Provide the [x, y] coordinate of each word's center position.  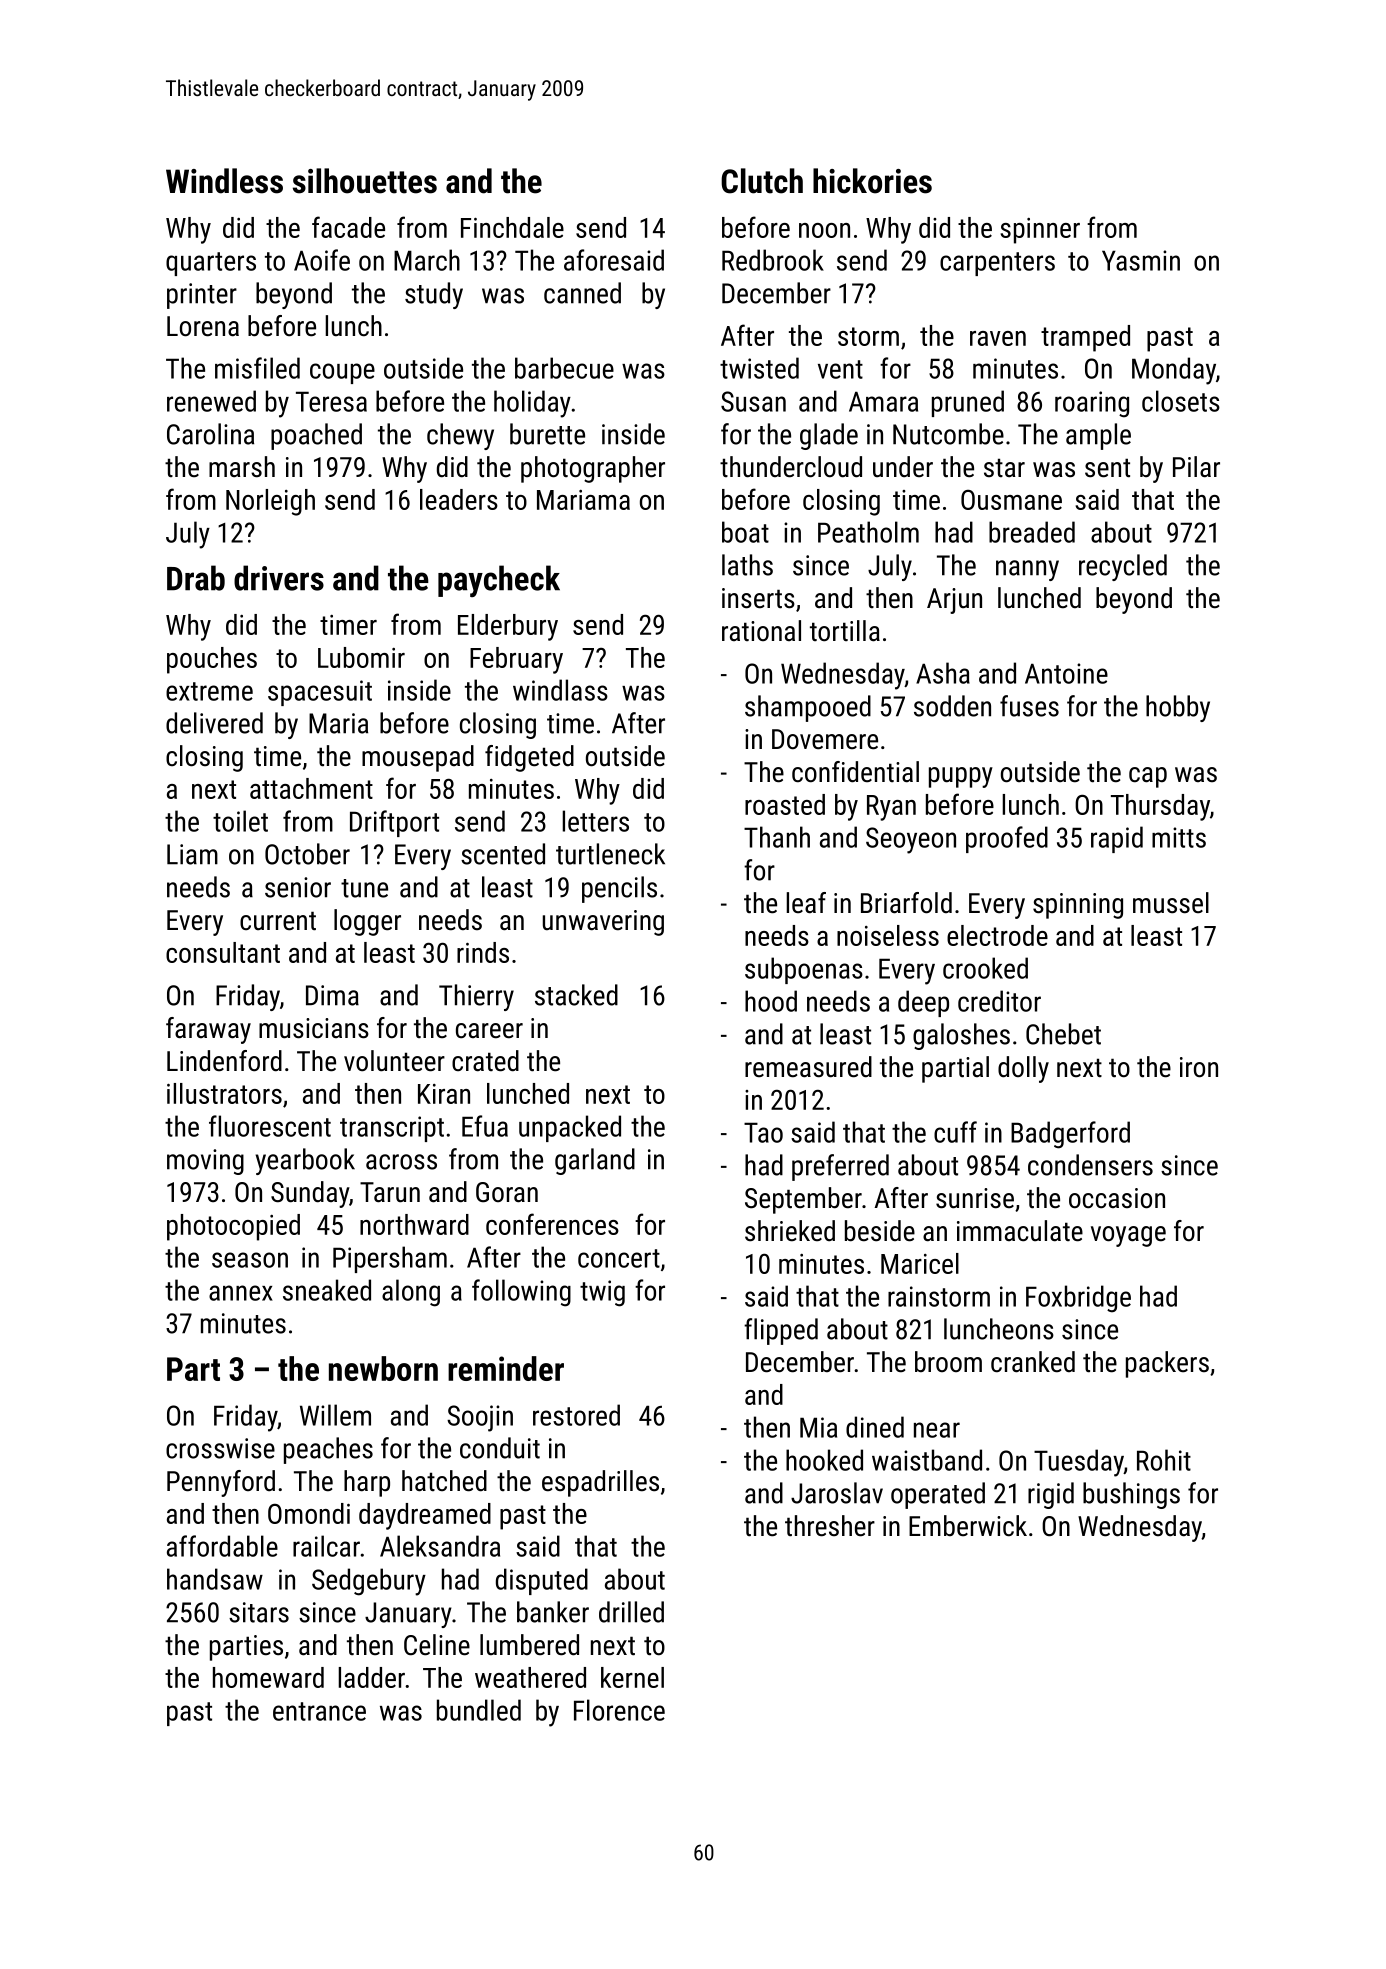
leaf [806, 903]
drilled [631, 1612]
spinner [1040, 231]
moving [205, 1162]
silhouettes [365, 181]
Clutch [762, 181]
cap [1148, 777]
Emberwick [968, 1525]
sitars [259, 1612]
